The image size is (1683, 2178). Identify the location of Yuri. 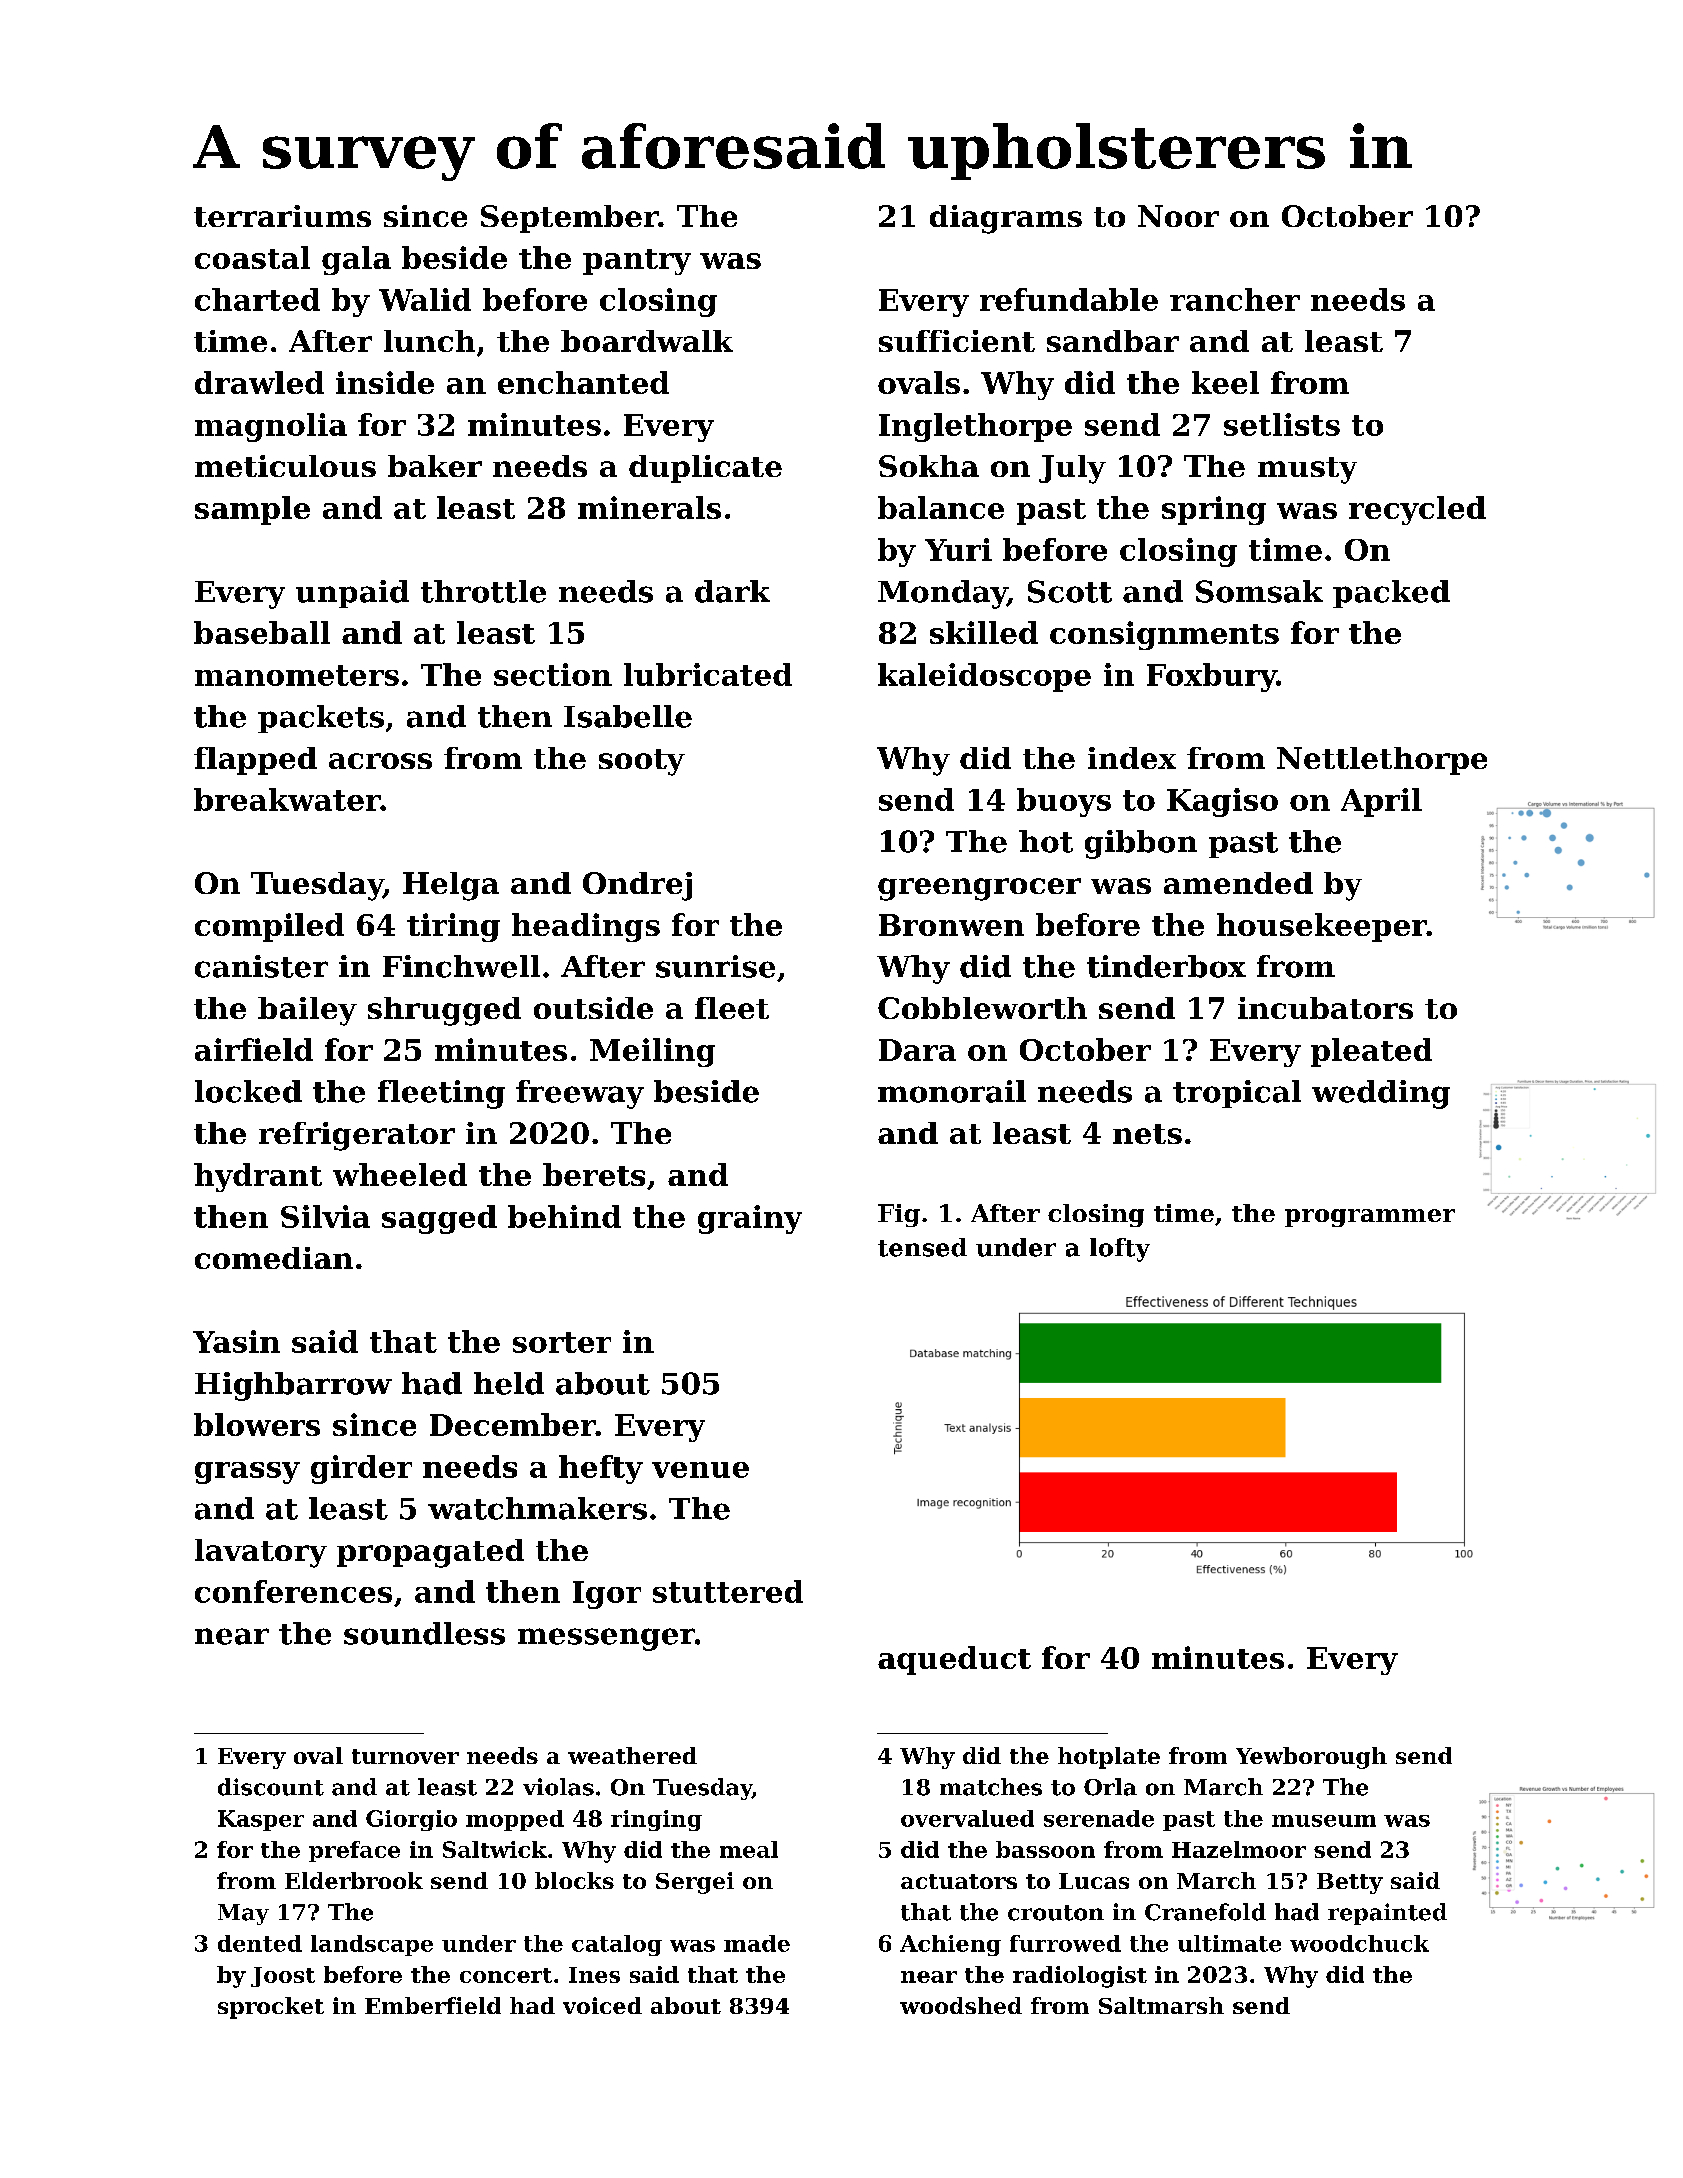
(958, 549).
